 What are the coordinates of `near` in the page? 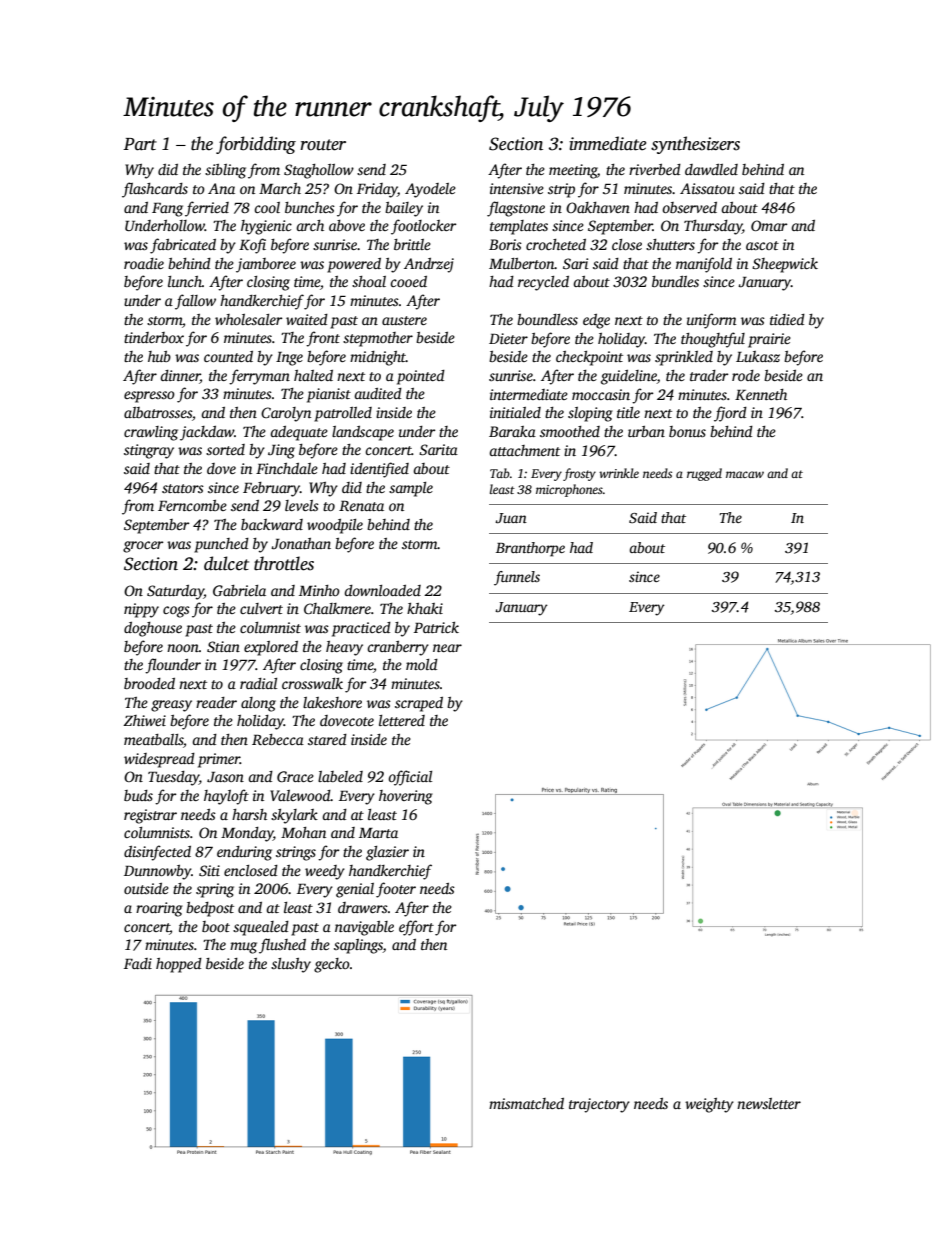 It's located at (447, 648).
